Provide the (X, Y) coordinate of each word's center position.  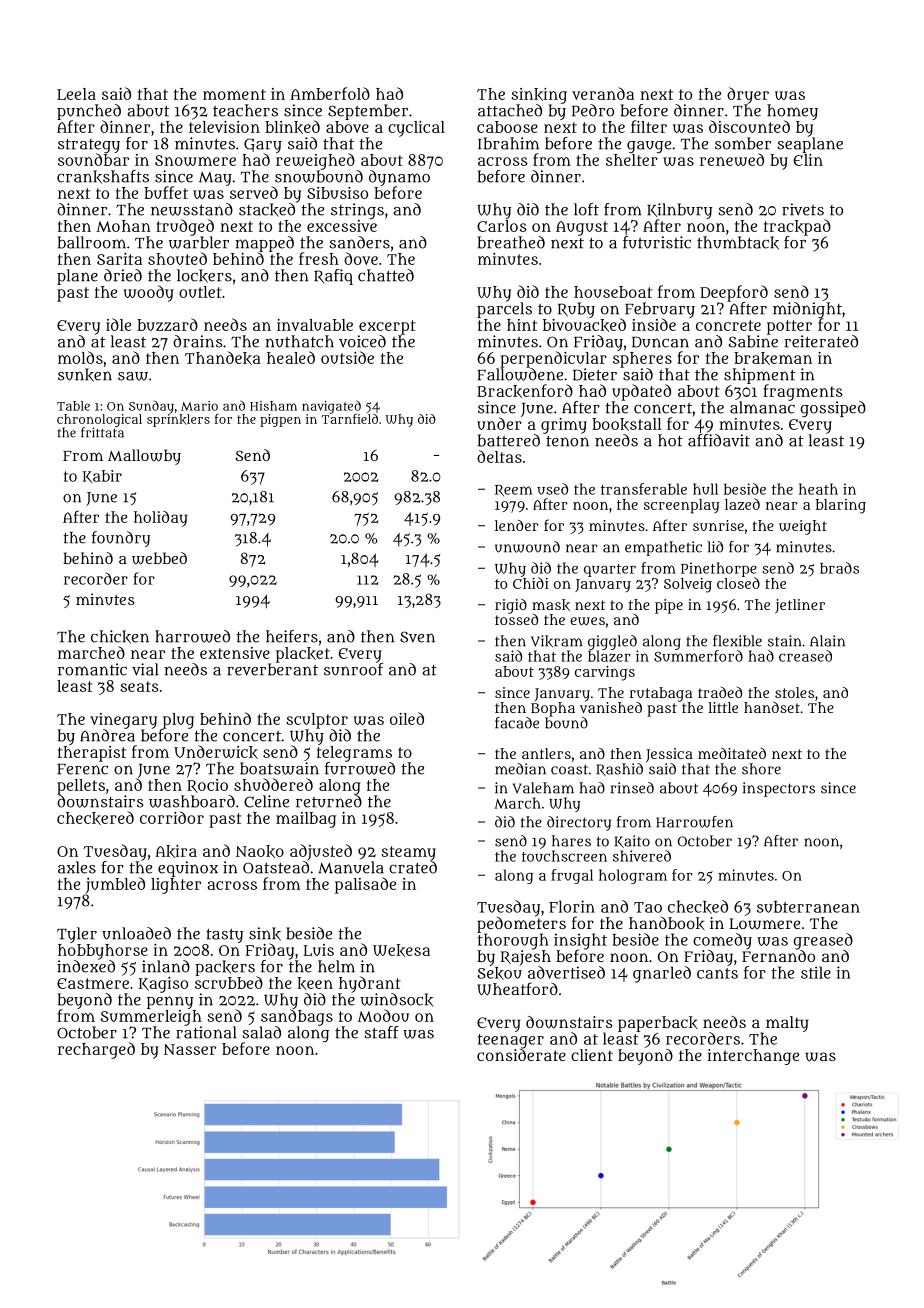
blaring (841, 506)
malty (787, 1024)
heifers (292, 636)
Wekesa (401, 950)
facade (517, 723)
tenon (567, 441)
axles (77, 867)
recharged (96, 1050)
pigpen (280, 420)
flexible (737, 641)
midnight (807, 310)
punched (89, 112)
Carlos (502, 226)
